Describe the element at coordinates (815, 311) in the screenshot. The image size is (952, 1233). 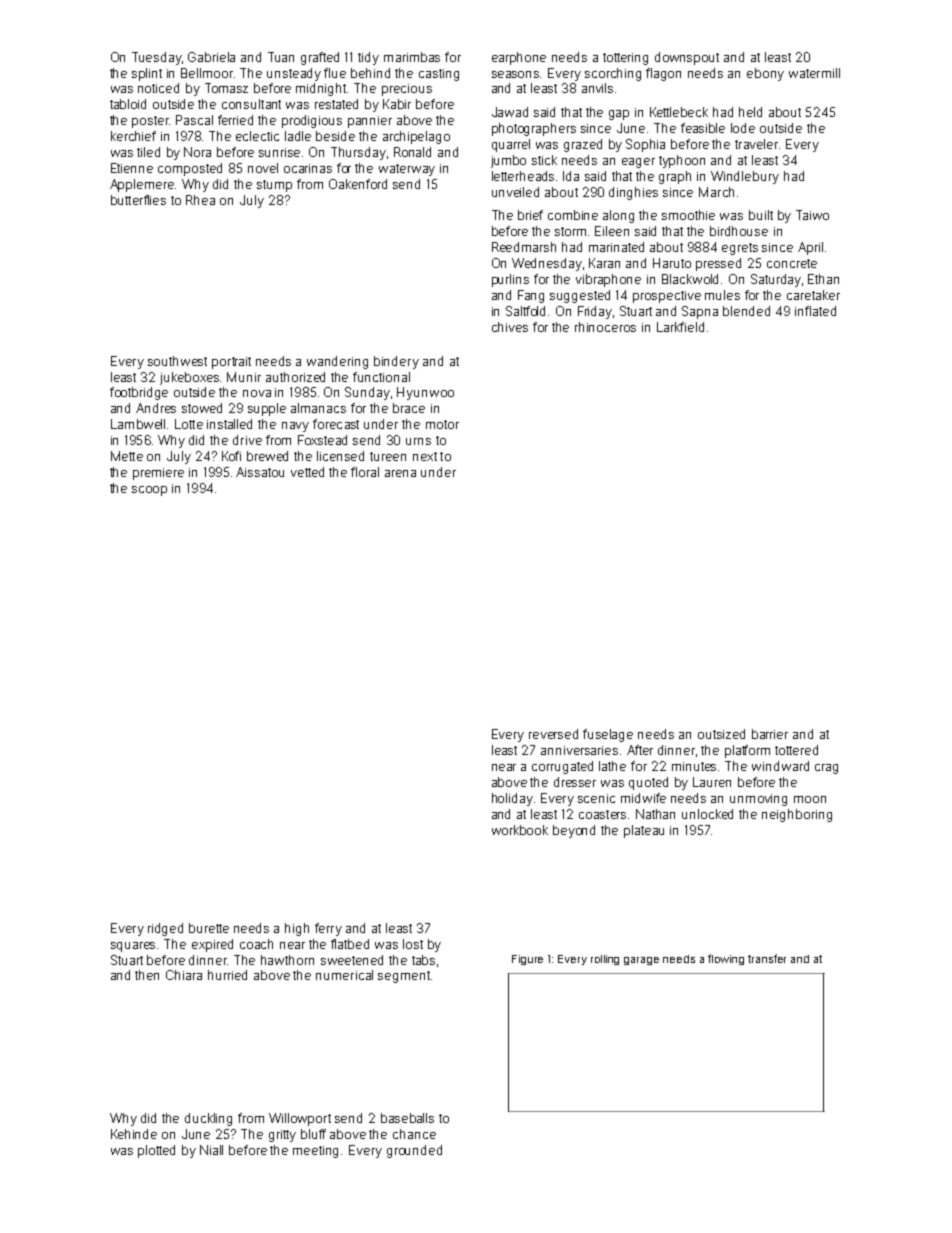
I see `inflated` at that location.
